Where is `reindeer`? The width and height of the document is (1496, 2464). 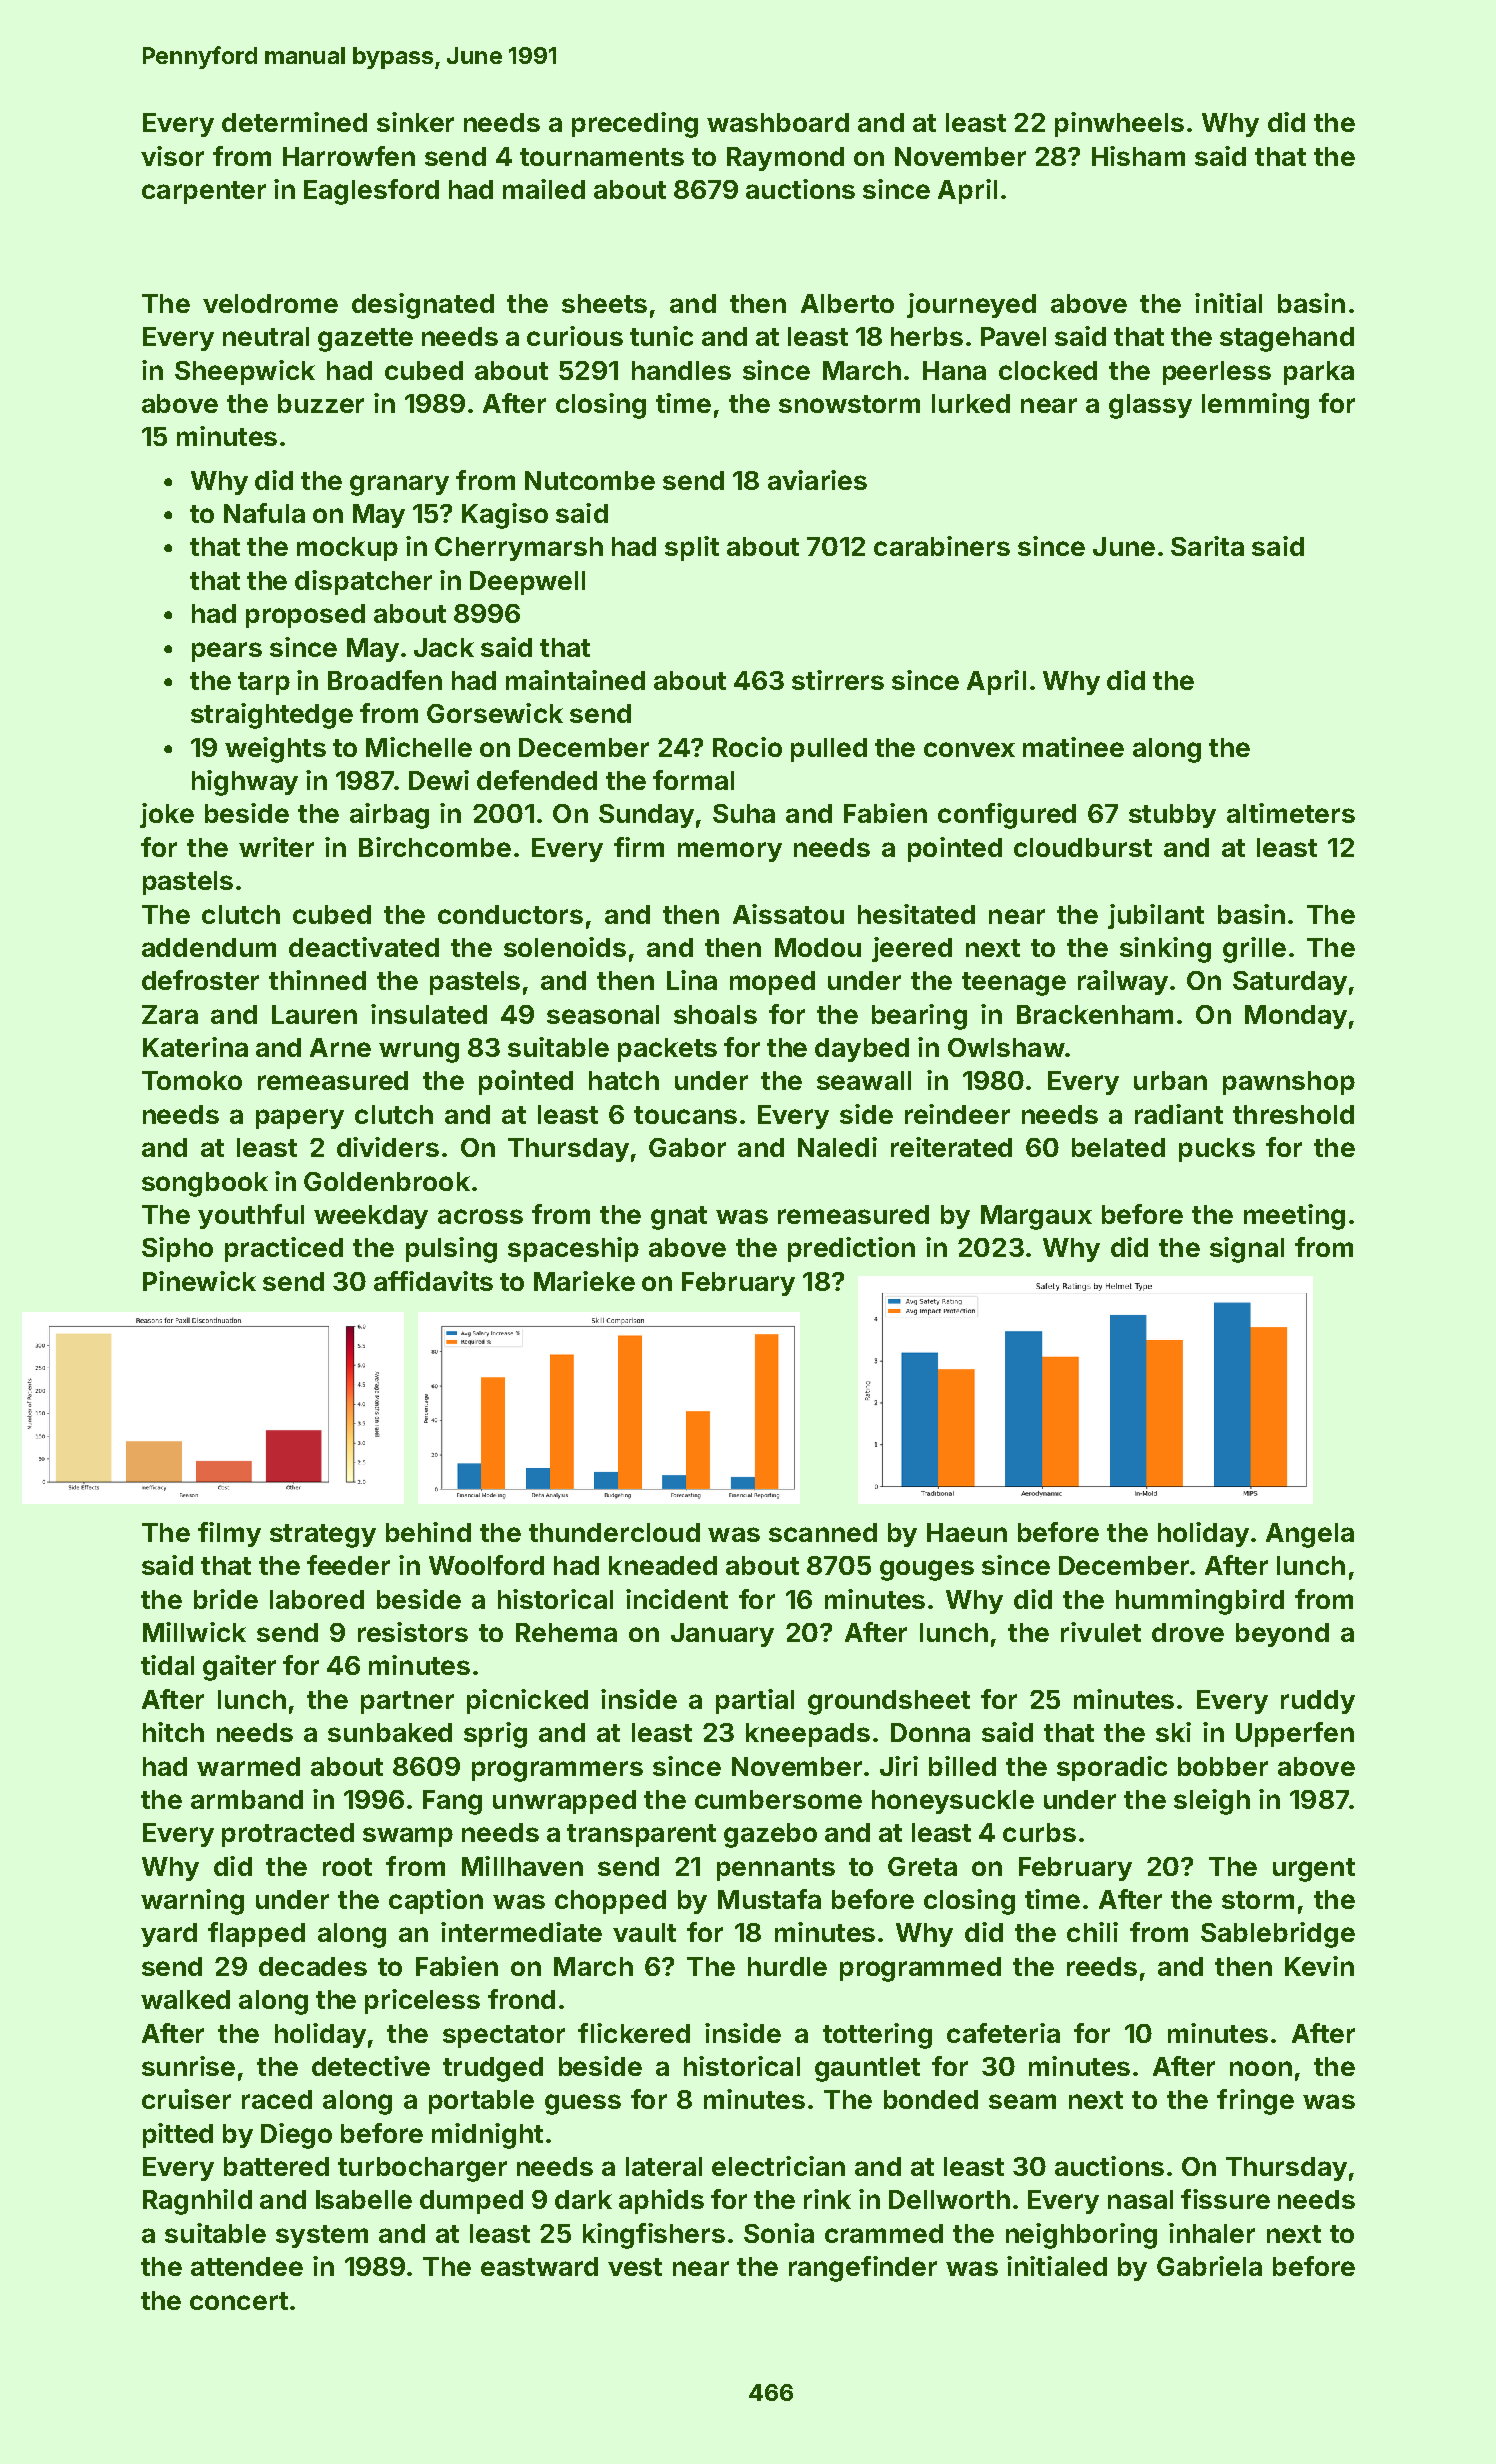
reindeer is located at coordinates (957, 1114).
